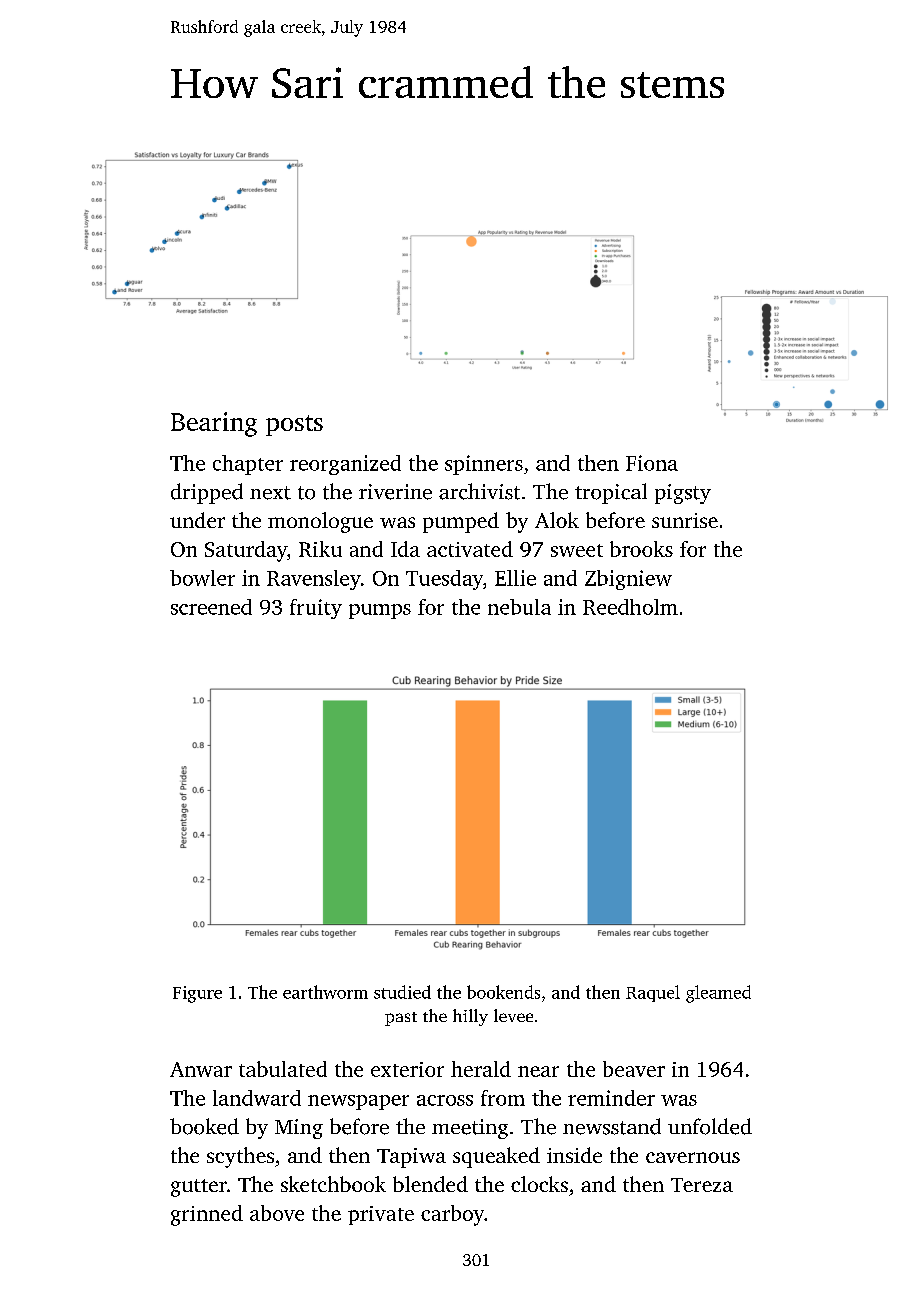 The image size is (924, 1311). Describe the element at coordinates (503, 992) in the image. I see `bookends` at that location.
